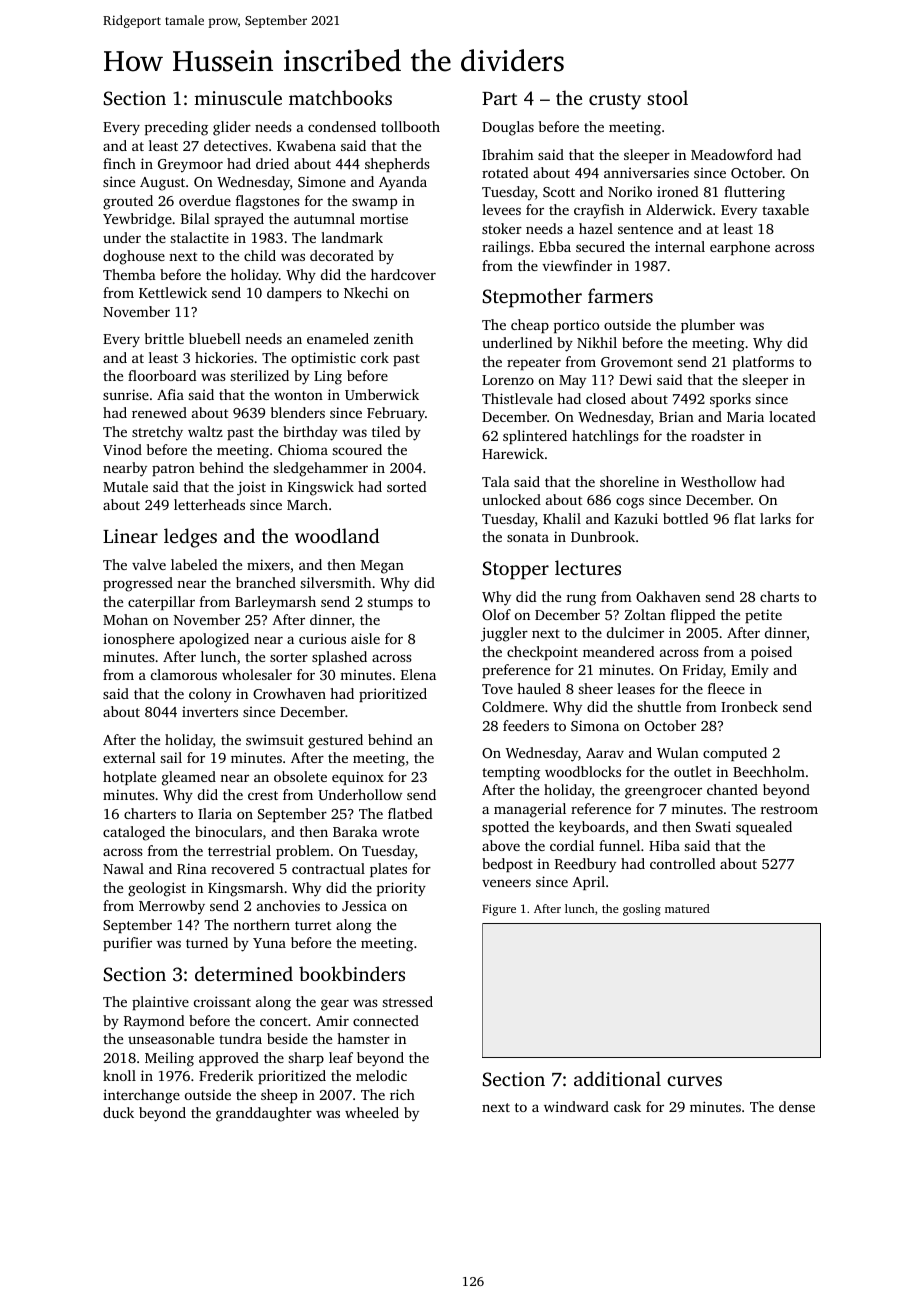 The height and width of the screenshot is (1308, 924). Describe the element at coordinates (238, 97) in the screenshot. I see `minuscule` at that location.
